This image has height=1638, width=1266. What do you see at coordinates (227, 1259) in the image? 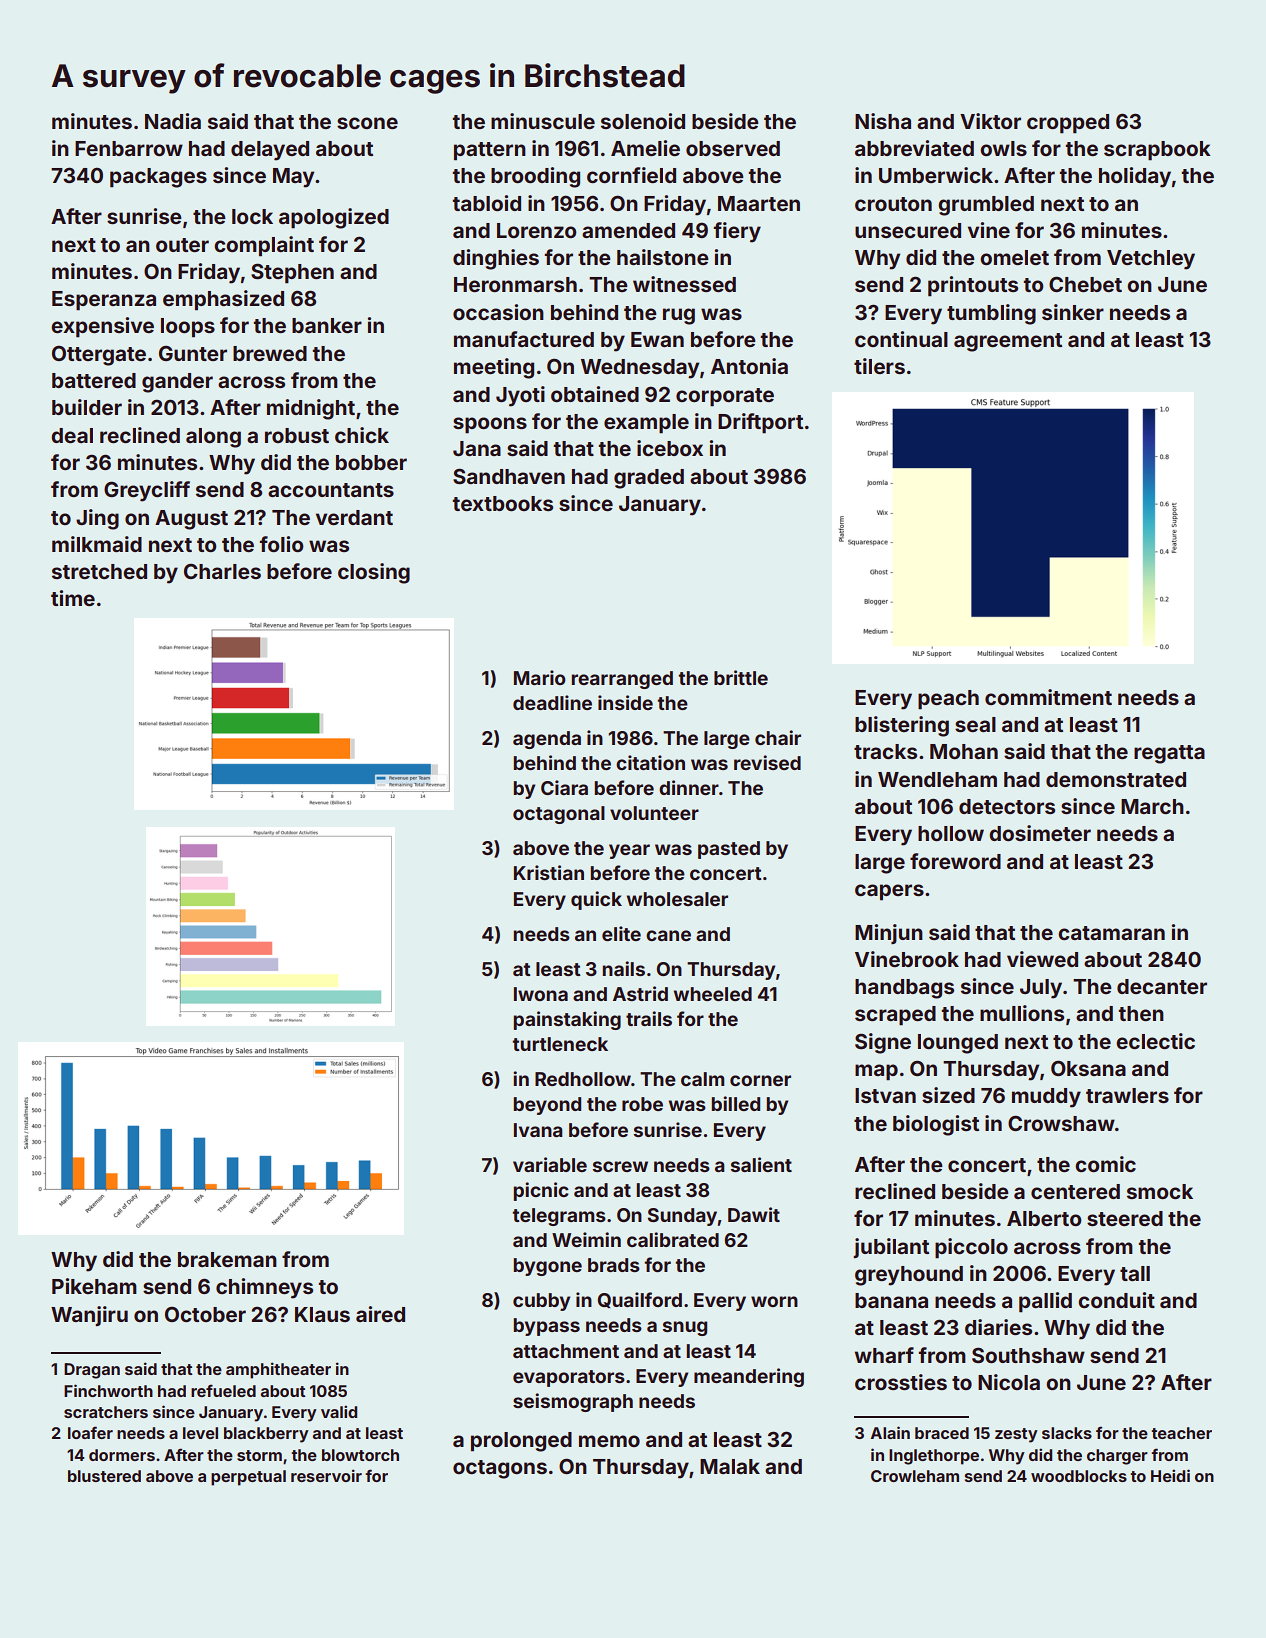
I see `brakeman` at bounding box center [227, 1259].
